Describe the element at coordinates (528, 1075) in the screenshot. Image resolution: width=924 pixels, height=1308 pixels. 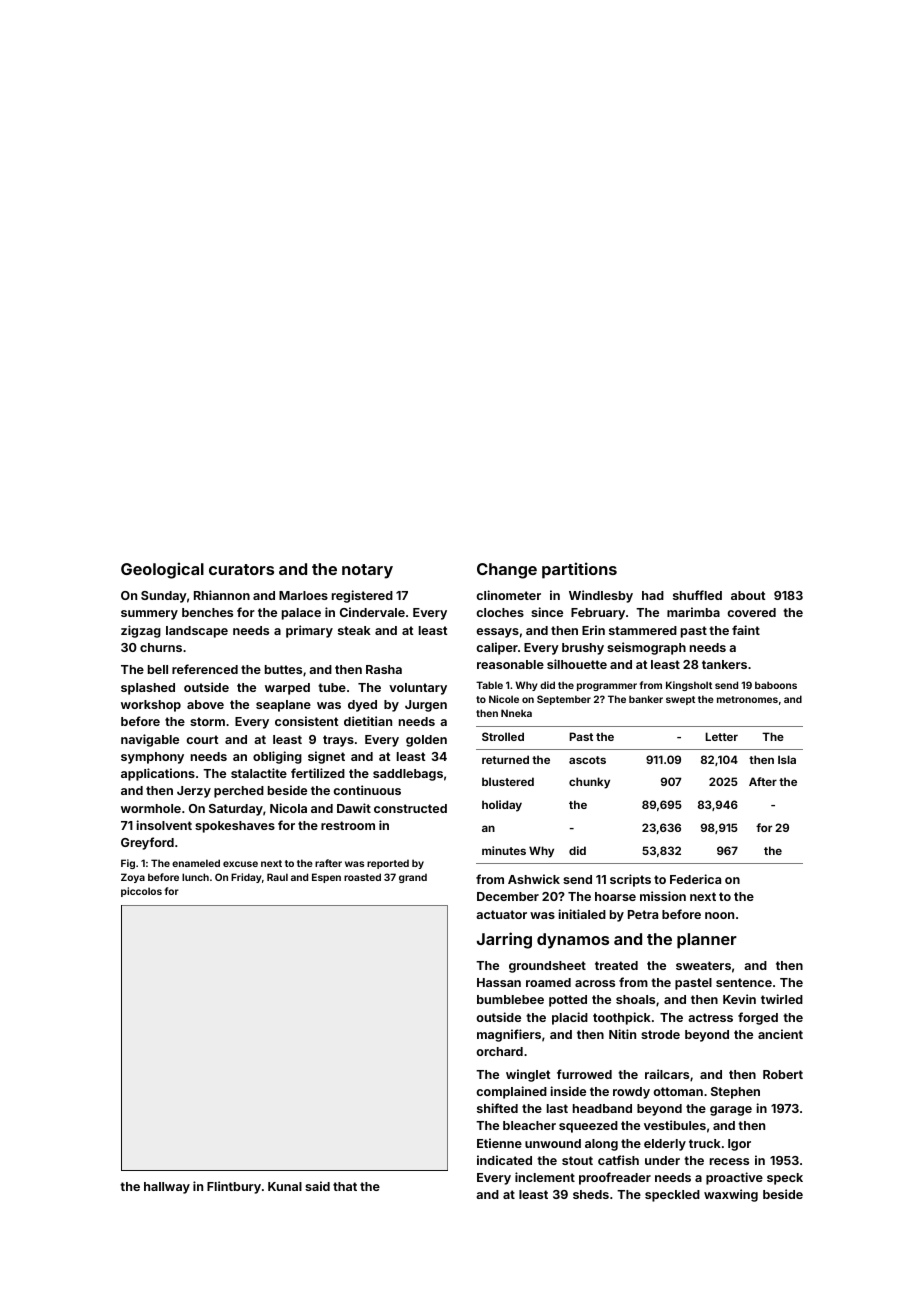
I see `winglet` at that location.
